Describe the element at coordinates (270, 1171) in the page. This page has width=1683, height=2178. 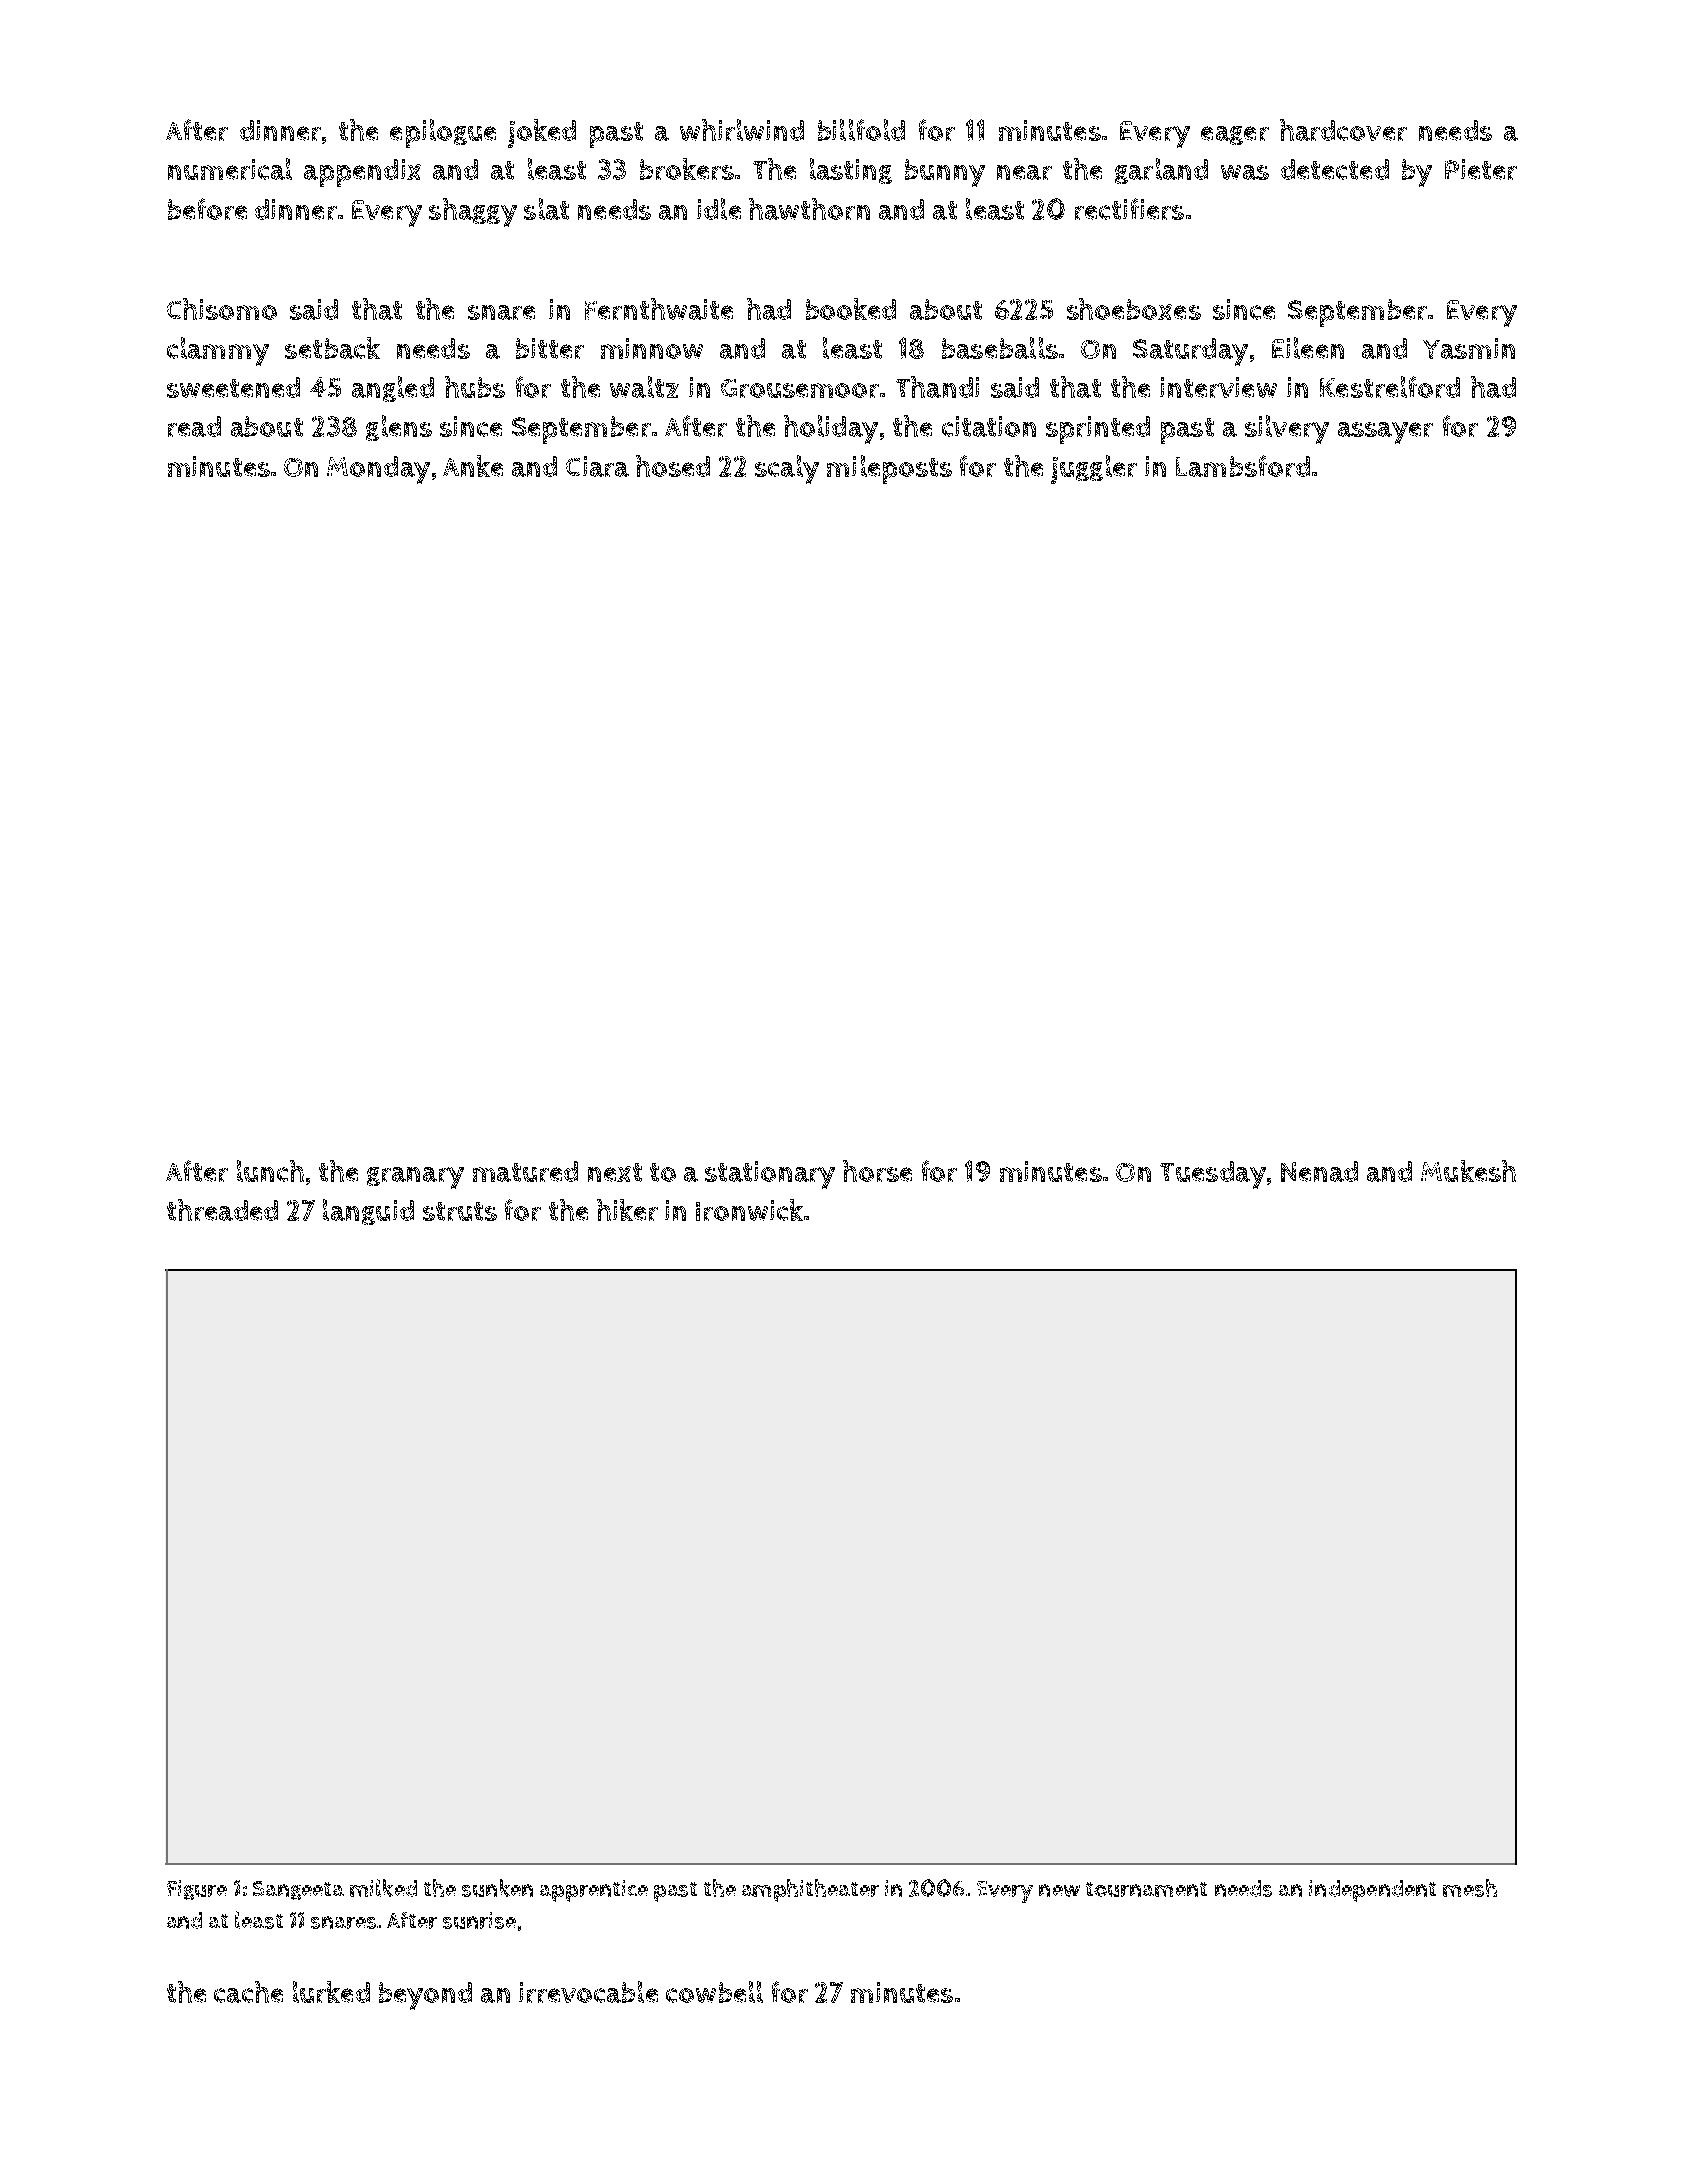
I see `lunch` at that location.
